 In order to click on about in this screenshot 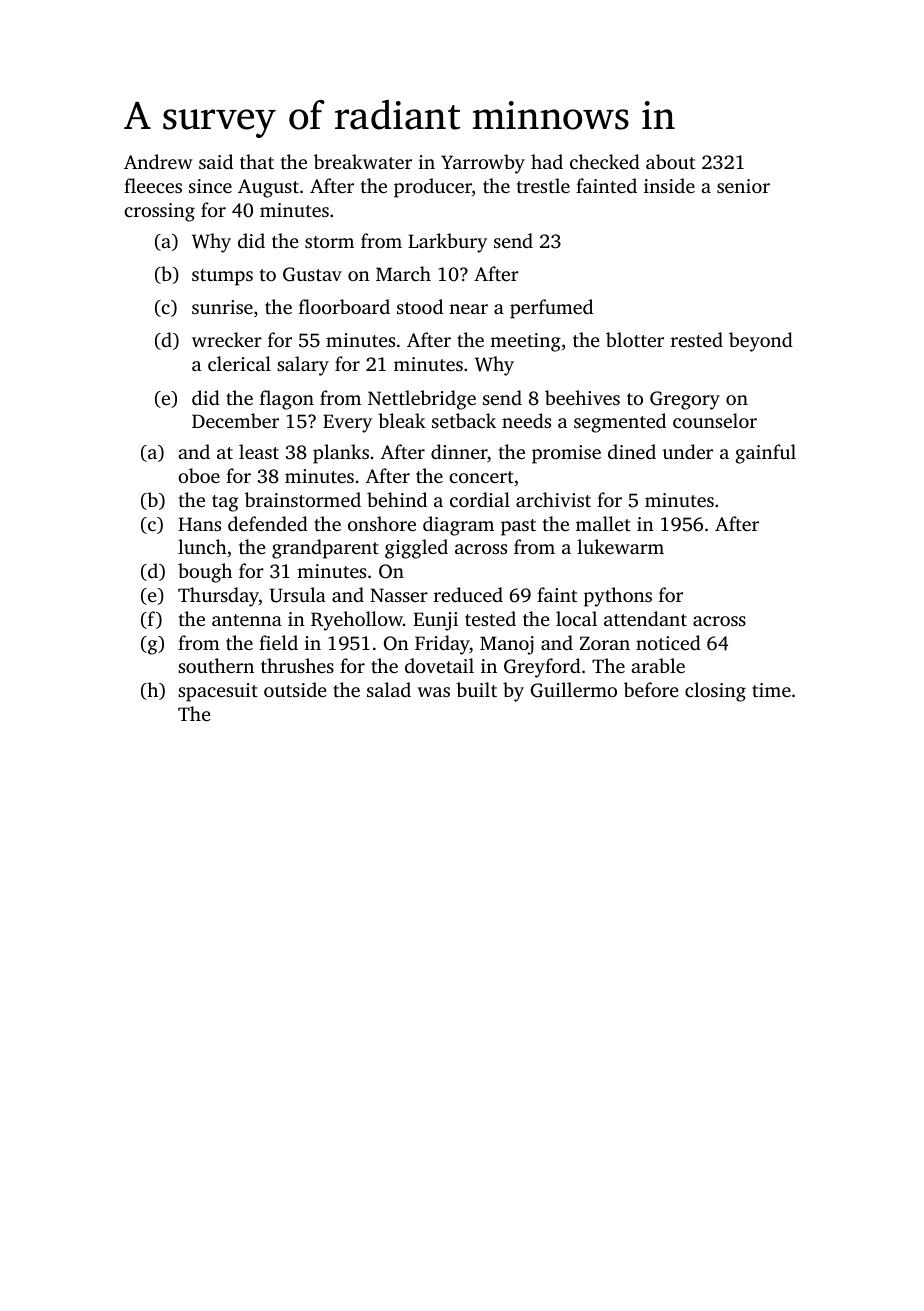, I will do `click(670, 161)`.
